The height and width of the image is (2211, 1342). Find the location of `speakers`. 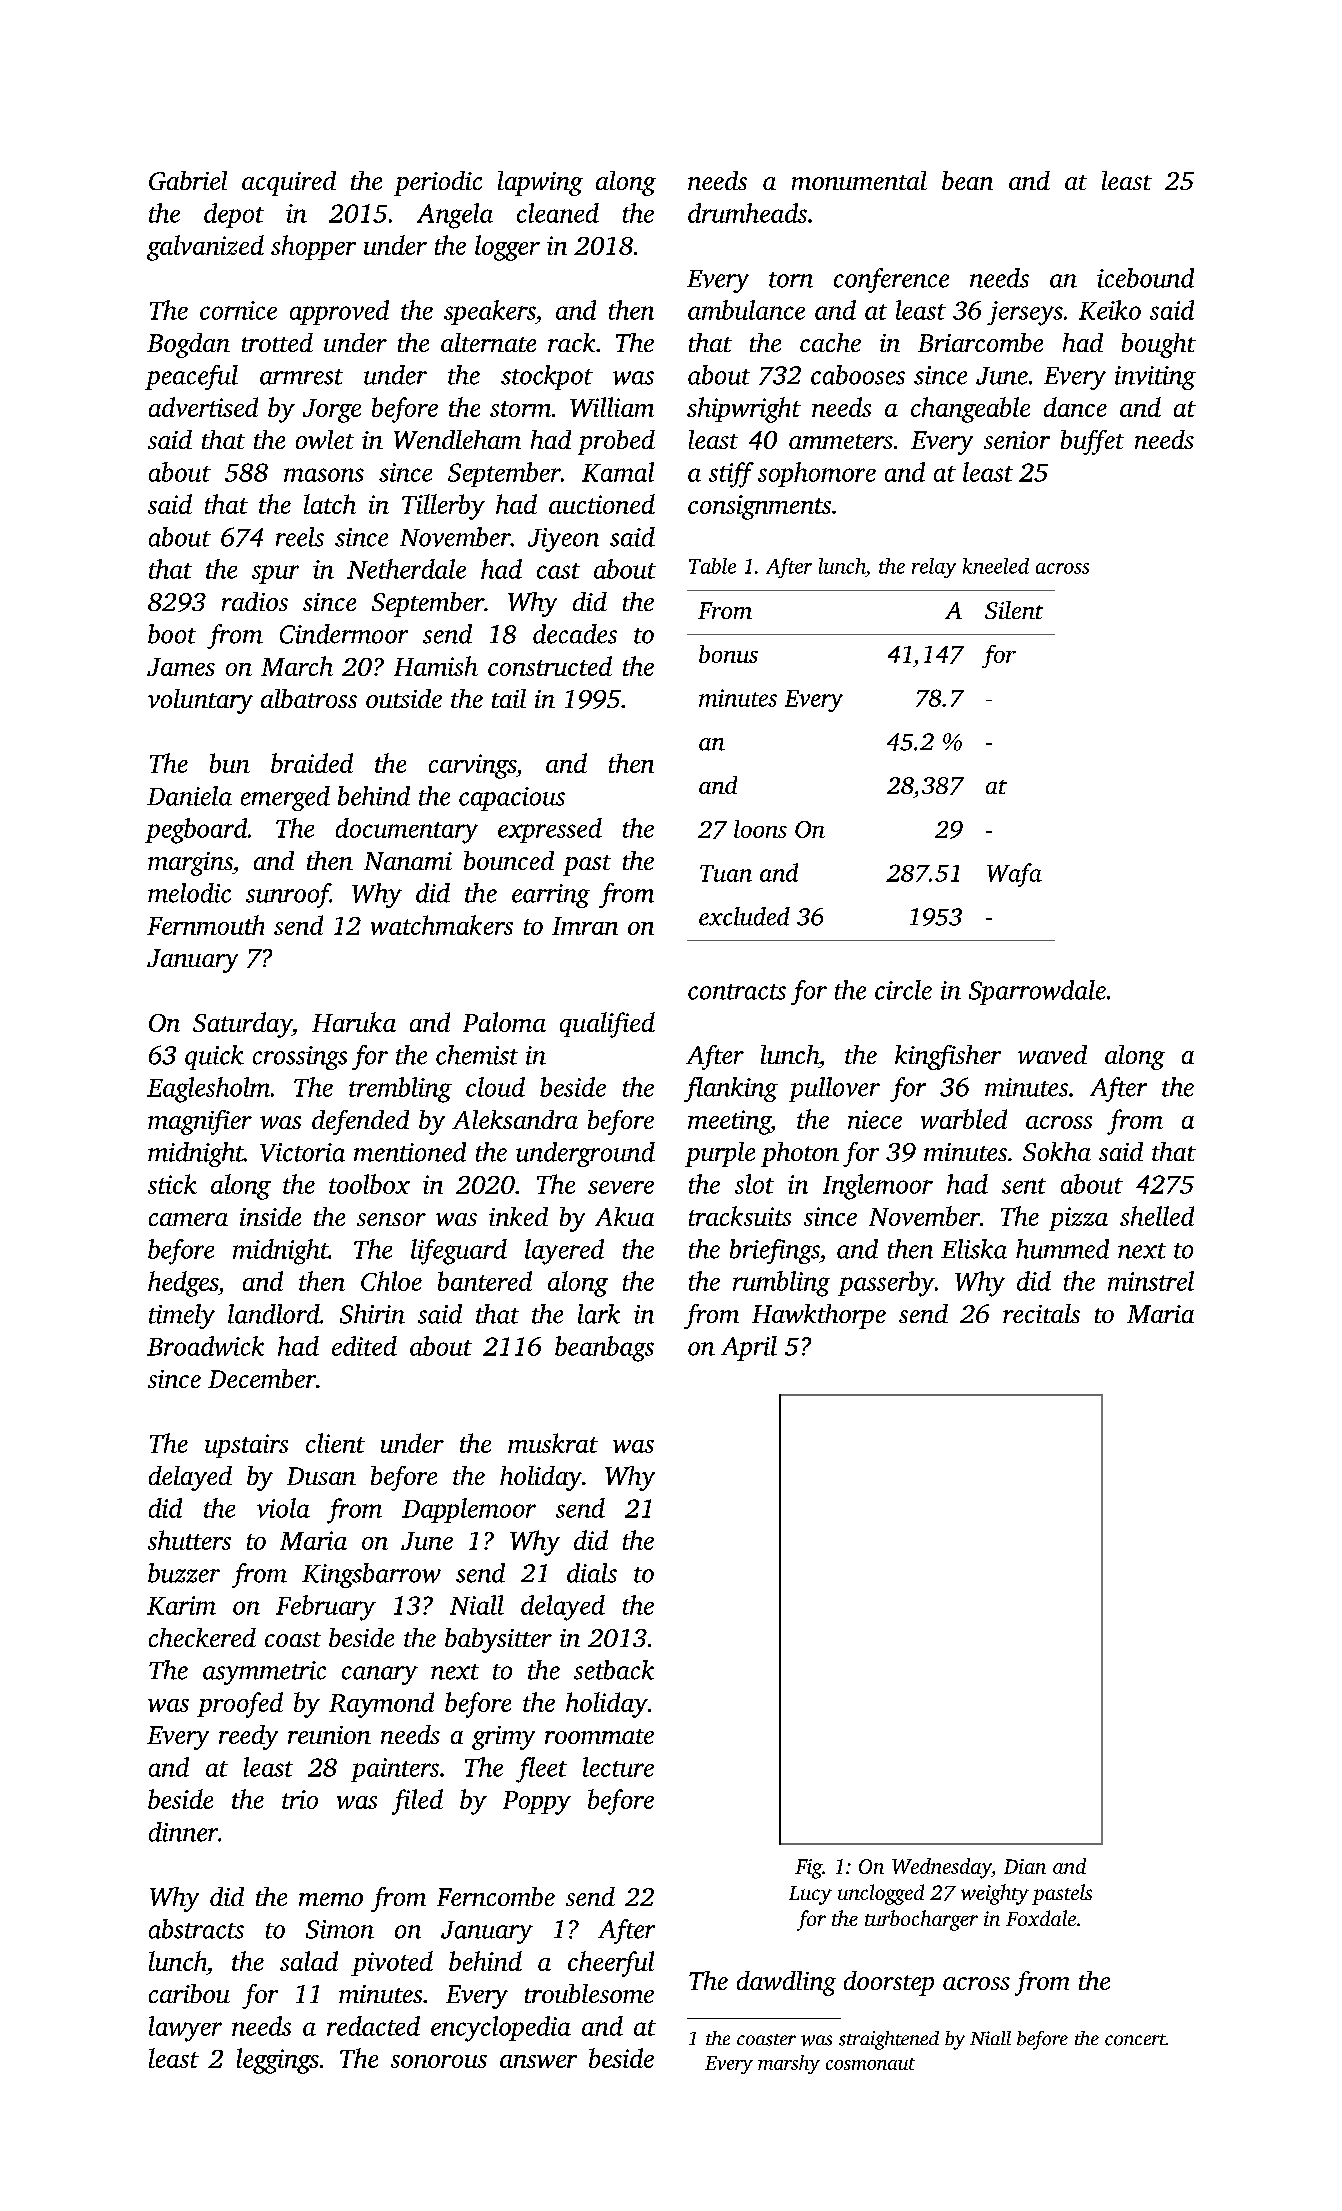

speakers is located at coordinates (490, 312).
